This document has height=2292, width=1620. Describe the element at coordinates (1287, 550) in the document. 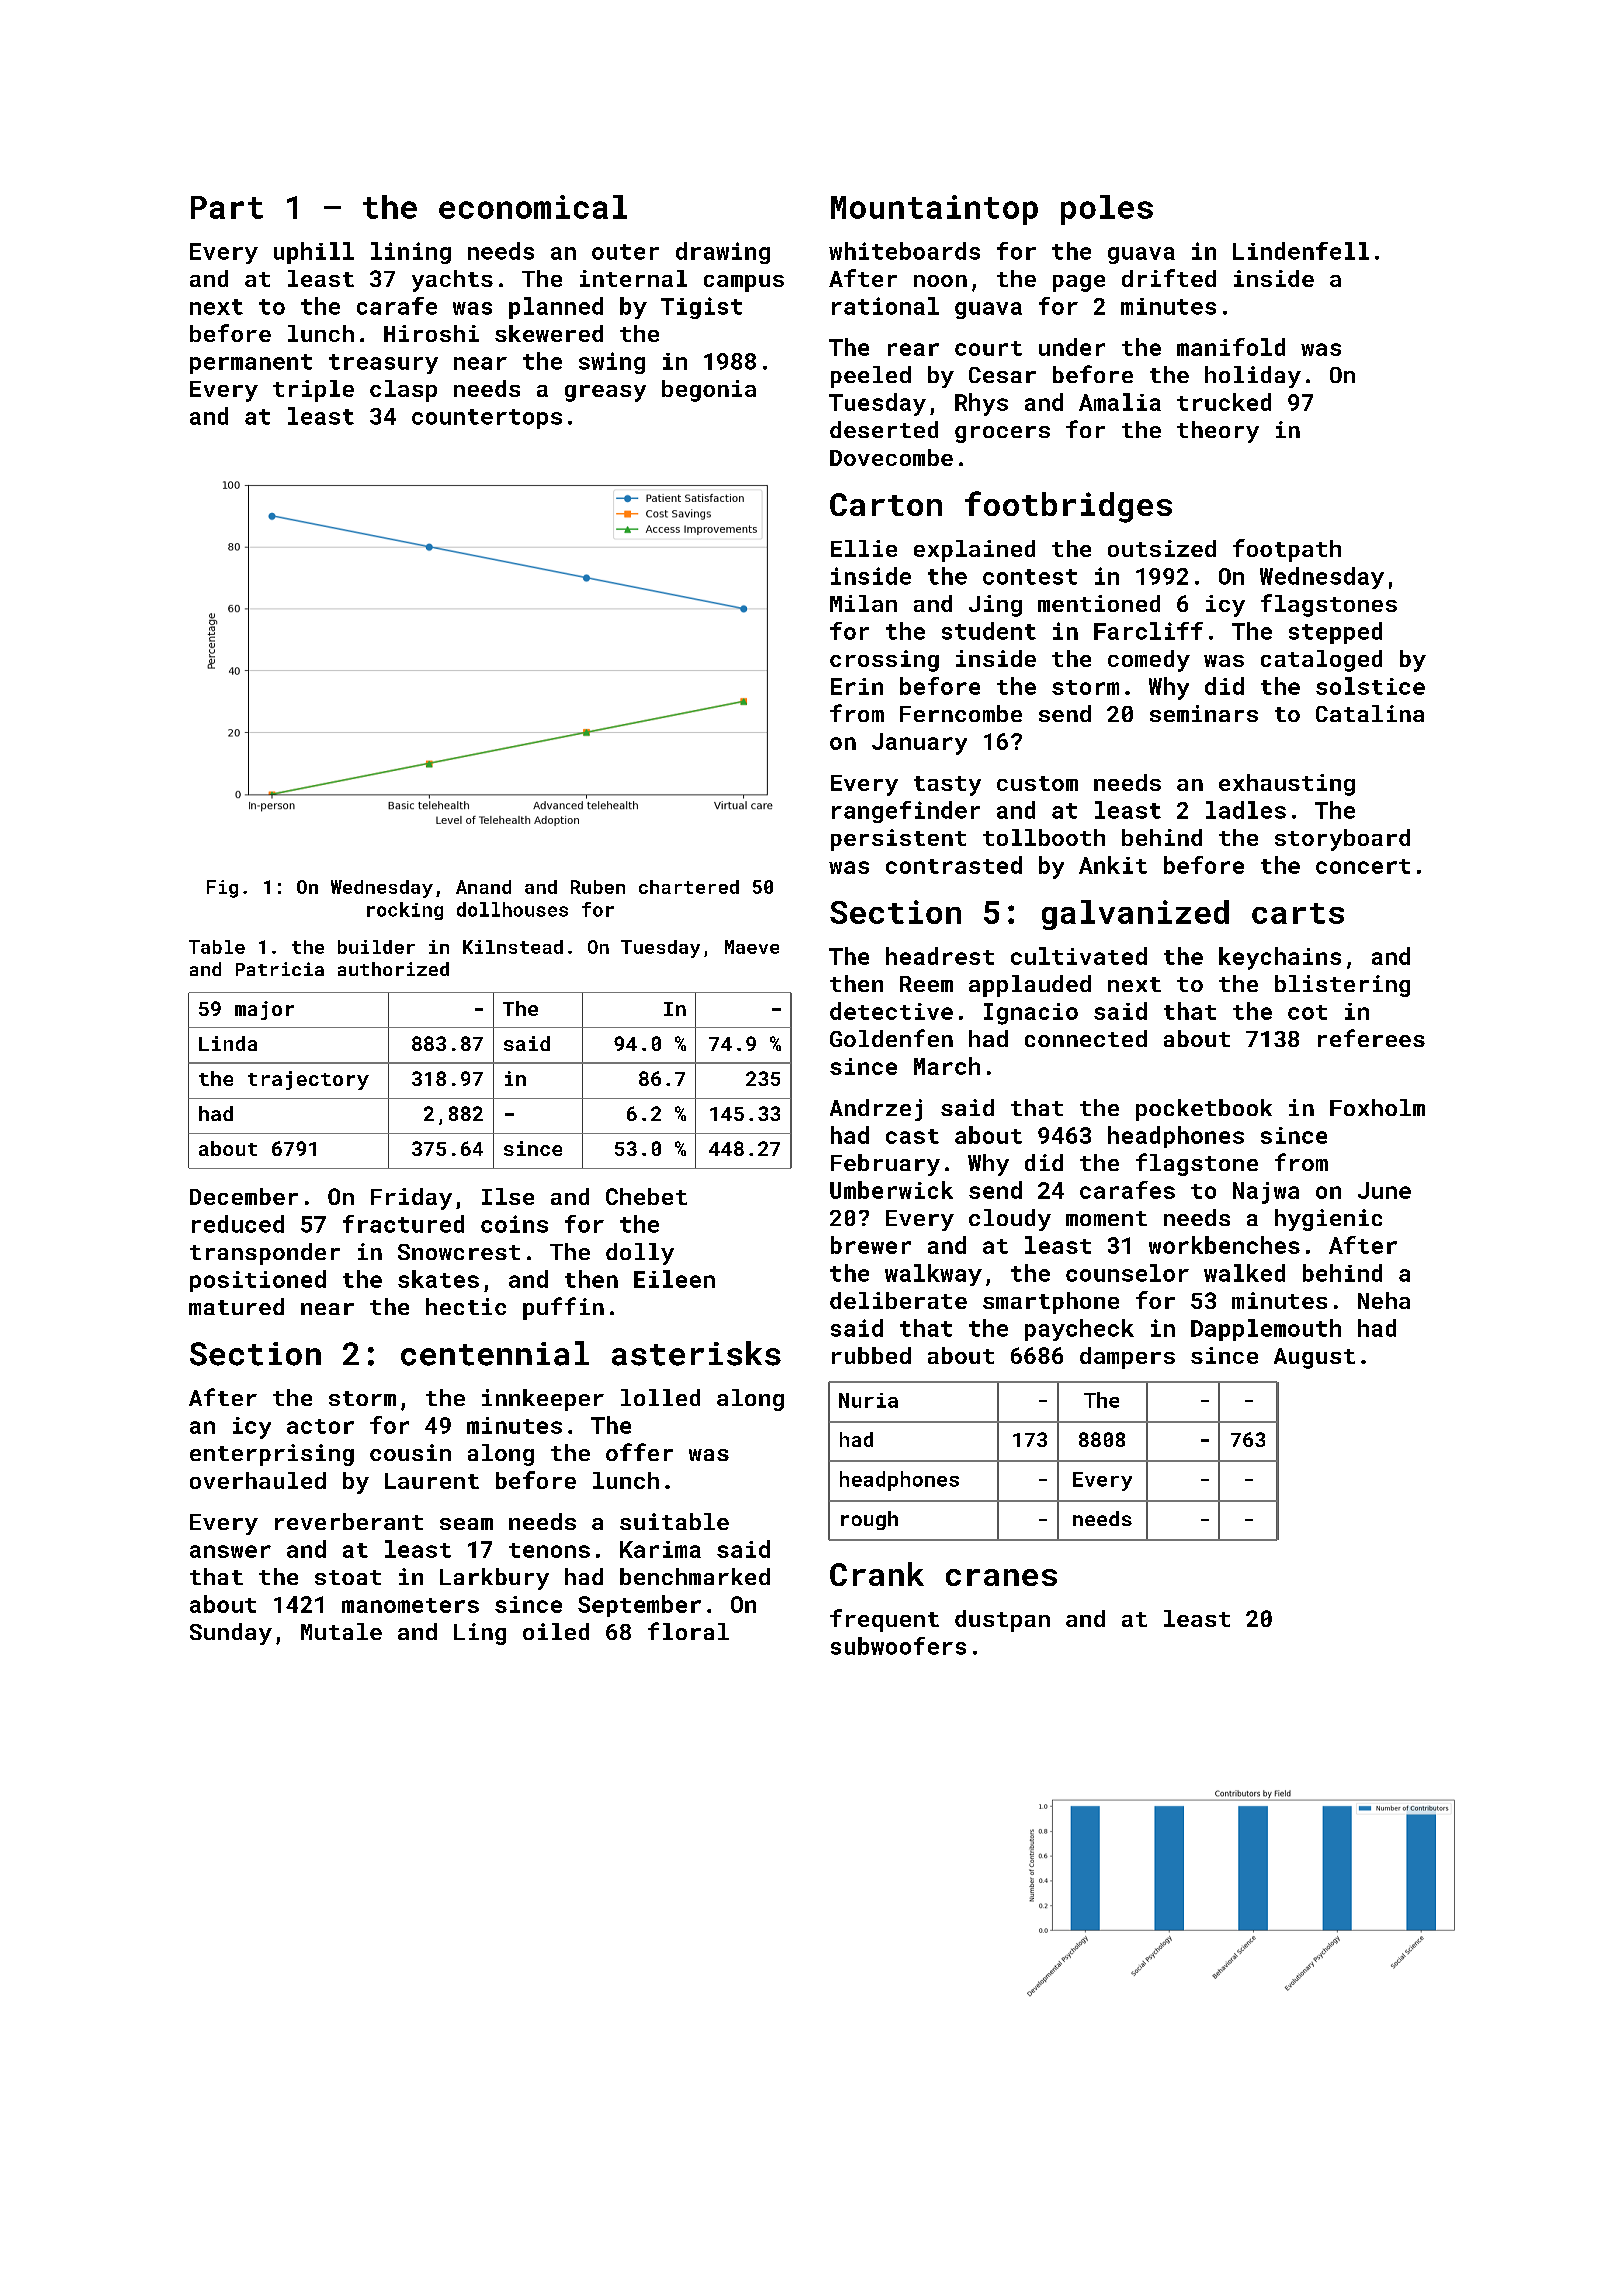

I see `footpath` at that location.
